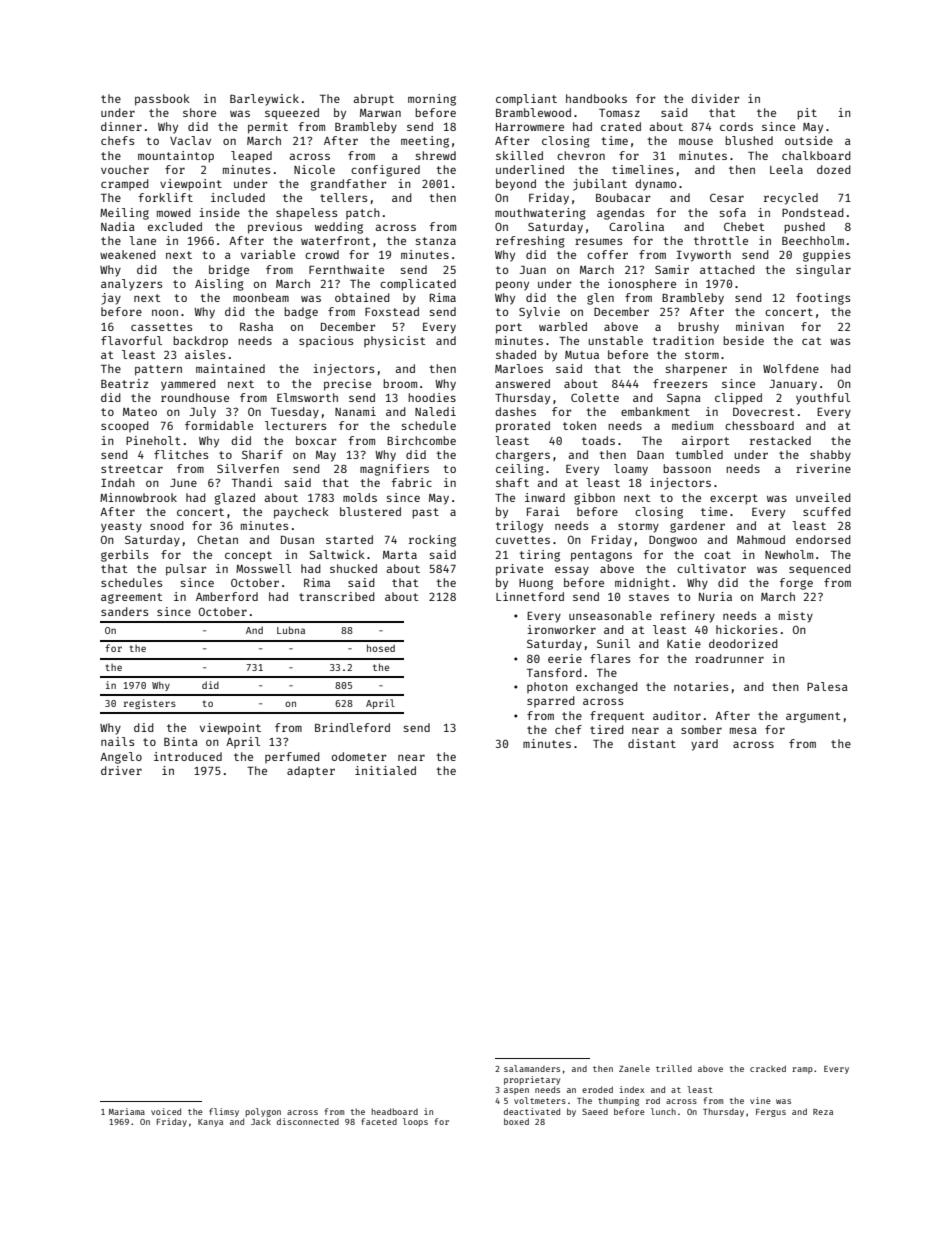 The width and height of the screenshot is (952, 1233). I want to click on tumbled, so click(699, 454).
